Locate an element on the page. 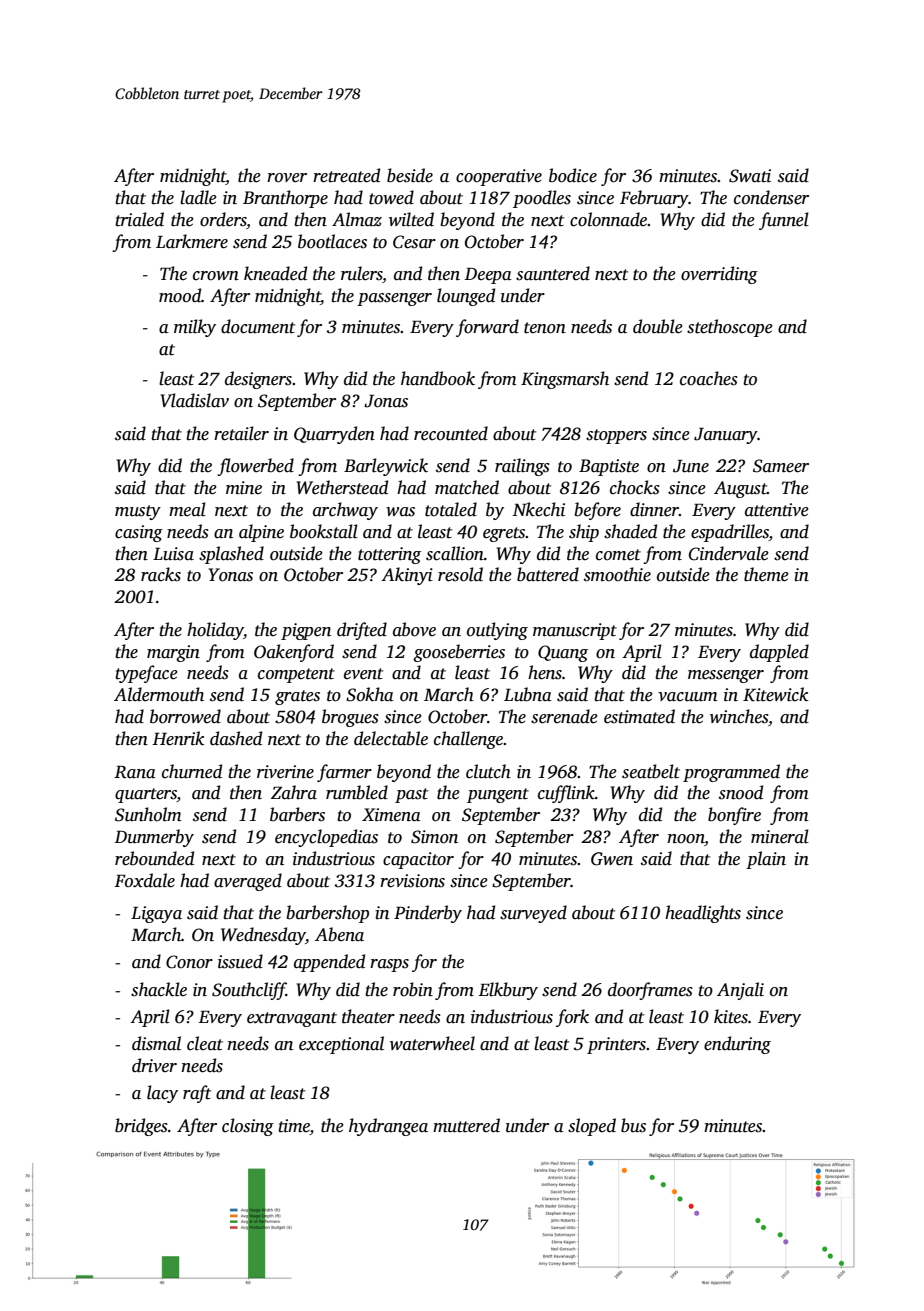 The width and height of the page is (924, 1311). cleat is located at coordinates (205, 1043).
